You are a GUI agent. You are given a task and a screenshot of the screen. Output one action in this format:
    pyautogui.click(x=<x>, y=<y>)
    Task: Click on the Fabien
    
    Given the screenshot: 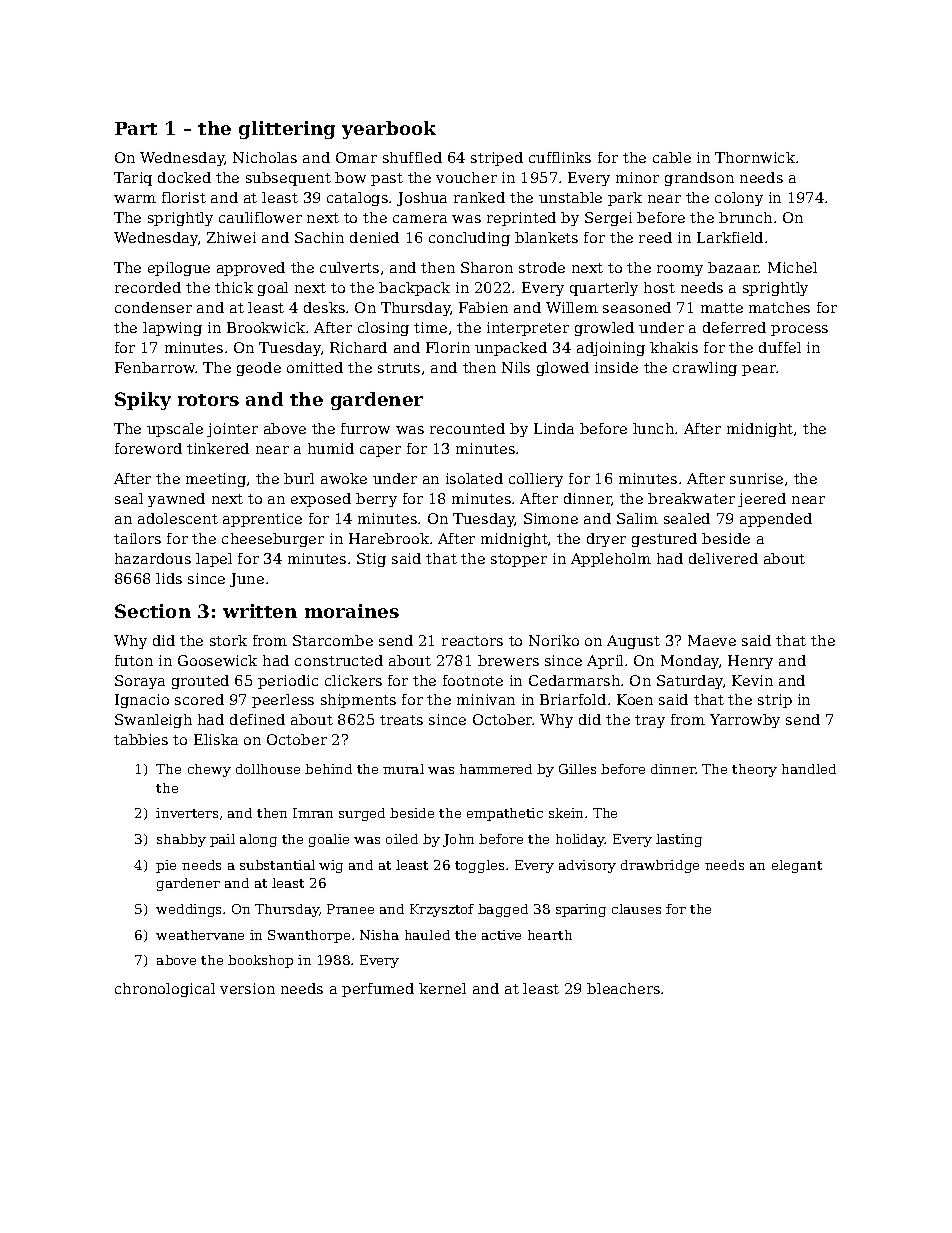 What is the action you would take?
    pyautogui.click(x=483, y=307)
